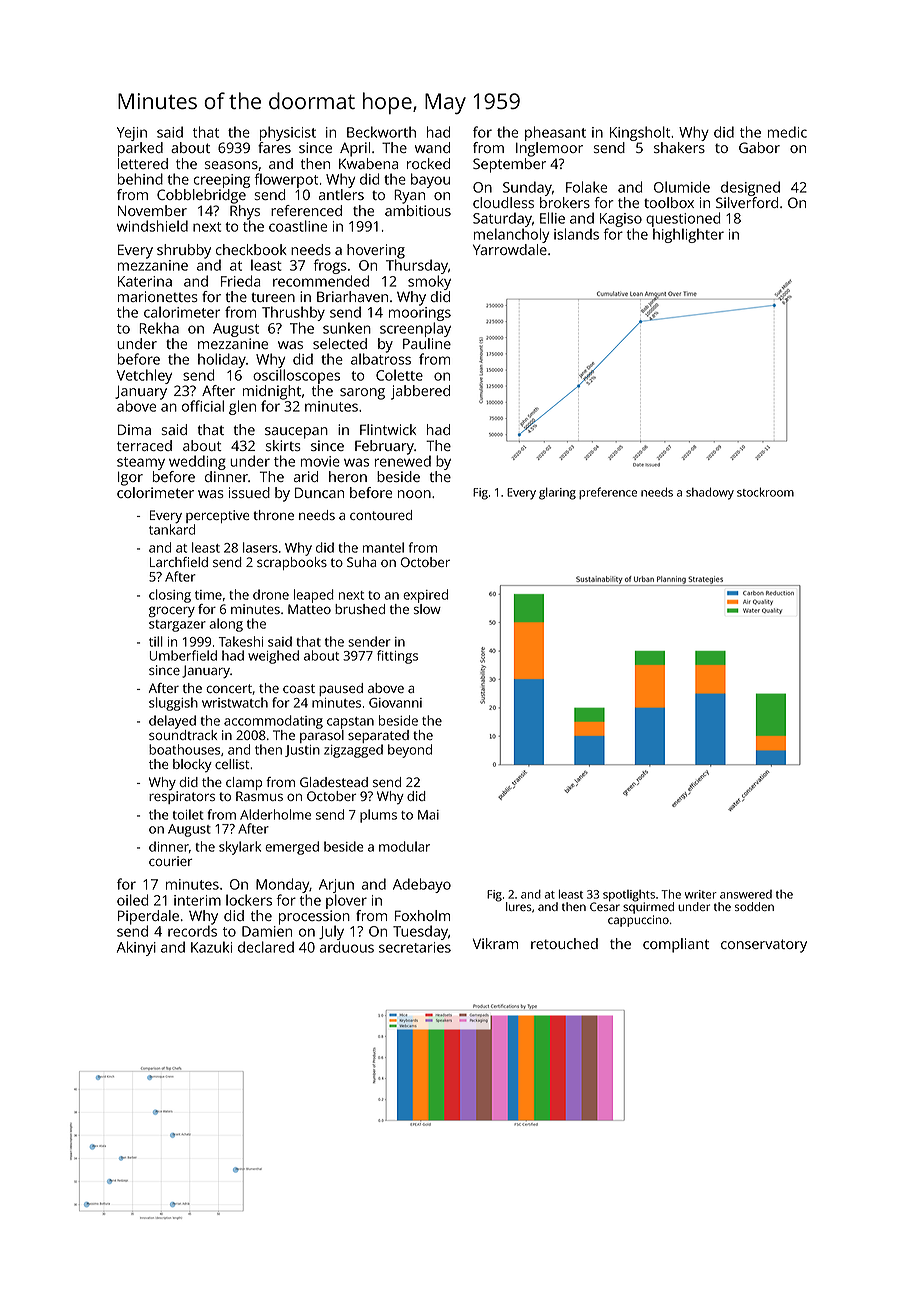  I want to click on procession, so click(314, 917).
